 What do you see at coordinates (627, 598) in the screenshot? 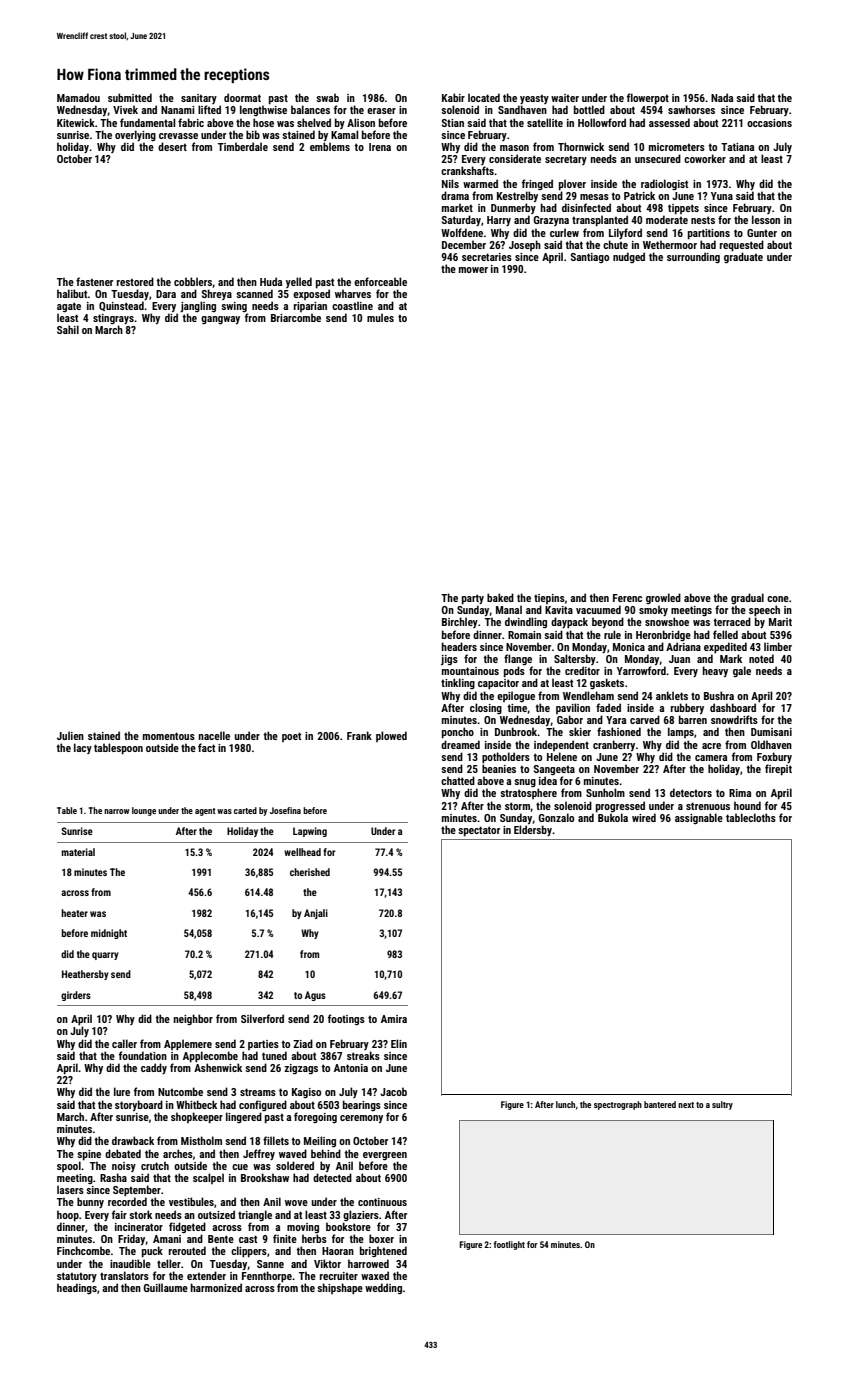
I see `Ferenc` at bounding box center [627, 598].
